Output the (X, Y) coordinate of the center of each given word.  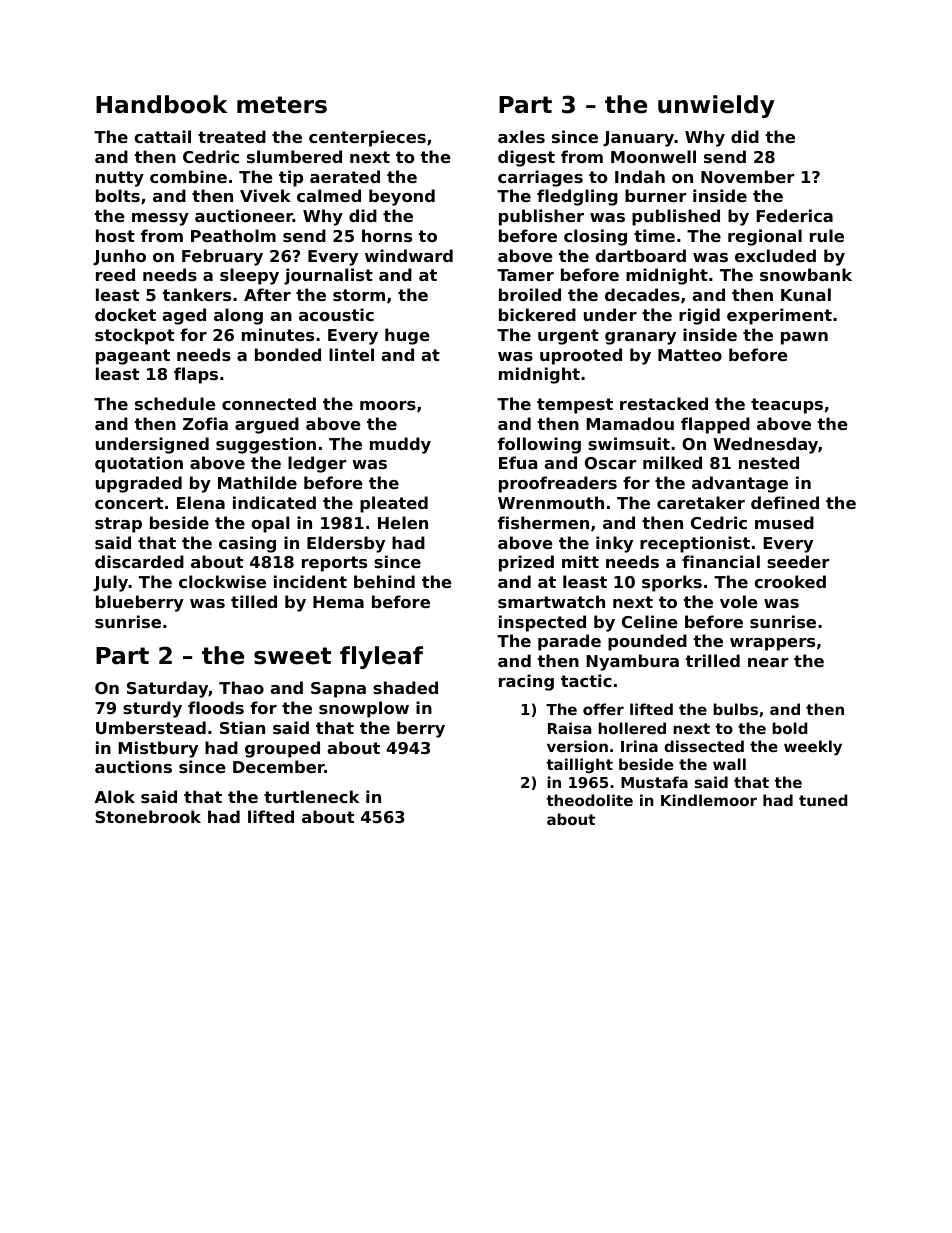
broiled (530, 294)
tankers (196, 294)
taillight (579, 765)
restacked (664, 403)
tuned (823, 800)
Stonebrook (148, 816)
